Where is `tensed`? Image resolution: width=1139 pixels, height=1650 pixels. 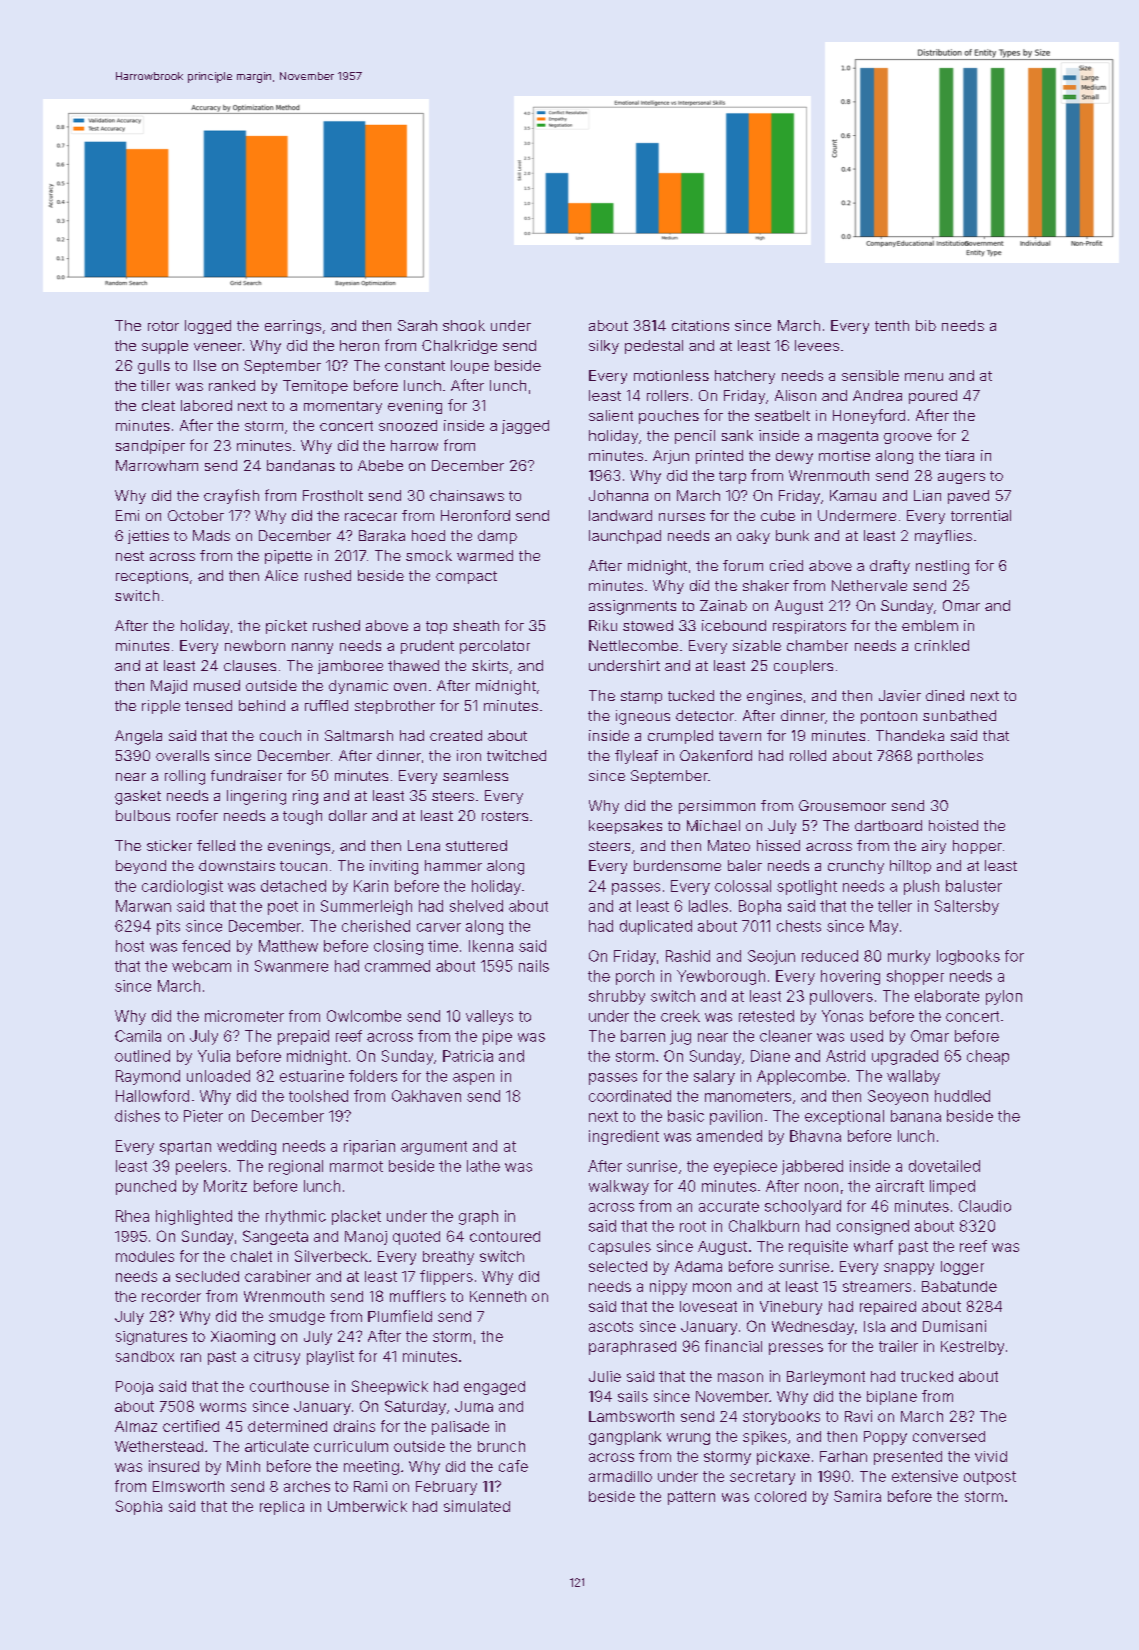 tensed is located at coordinates (208, 705).
